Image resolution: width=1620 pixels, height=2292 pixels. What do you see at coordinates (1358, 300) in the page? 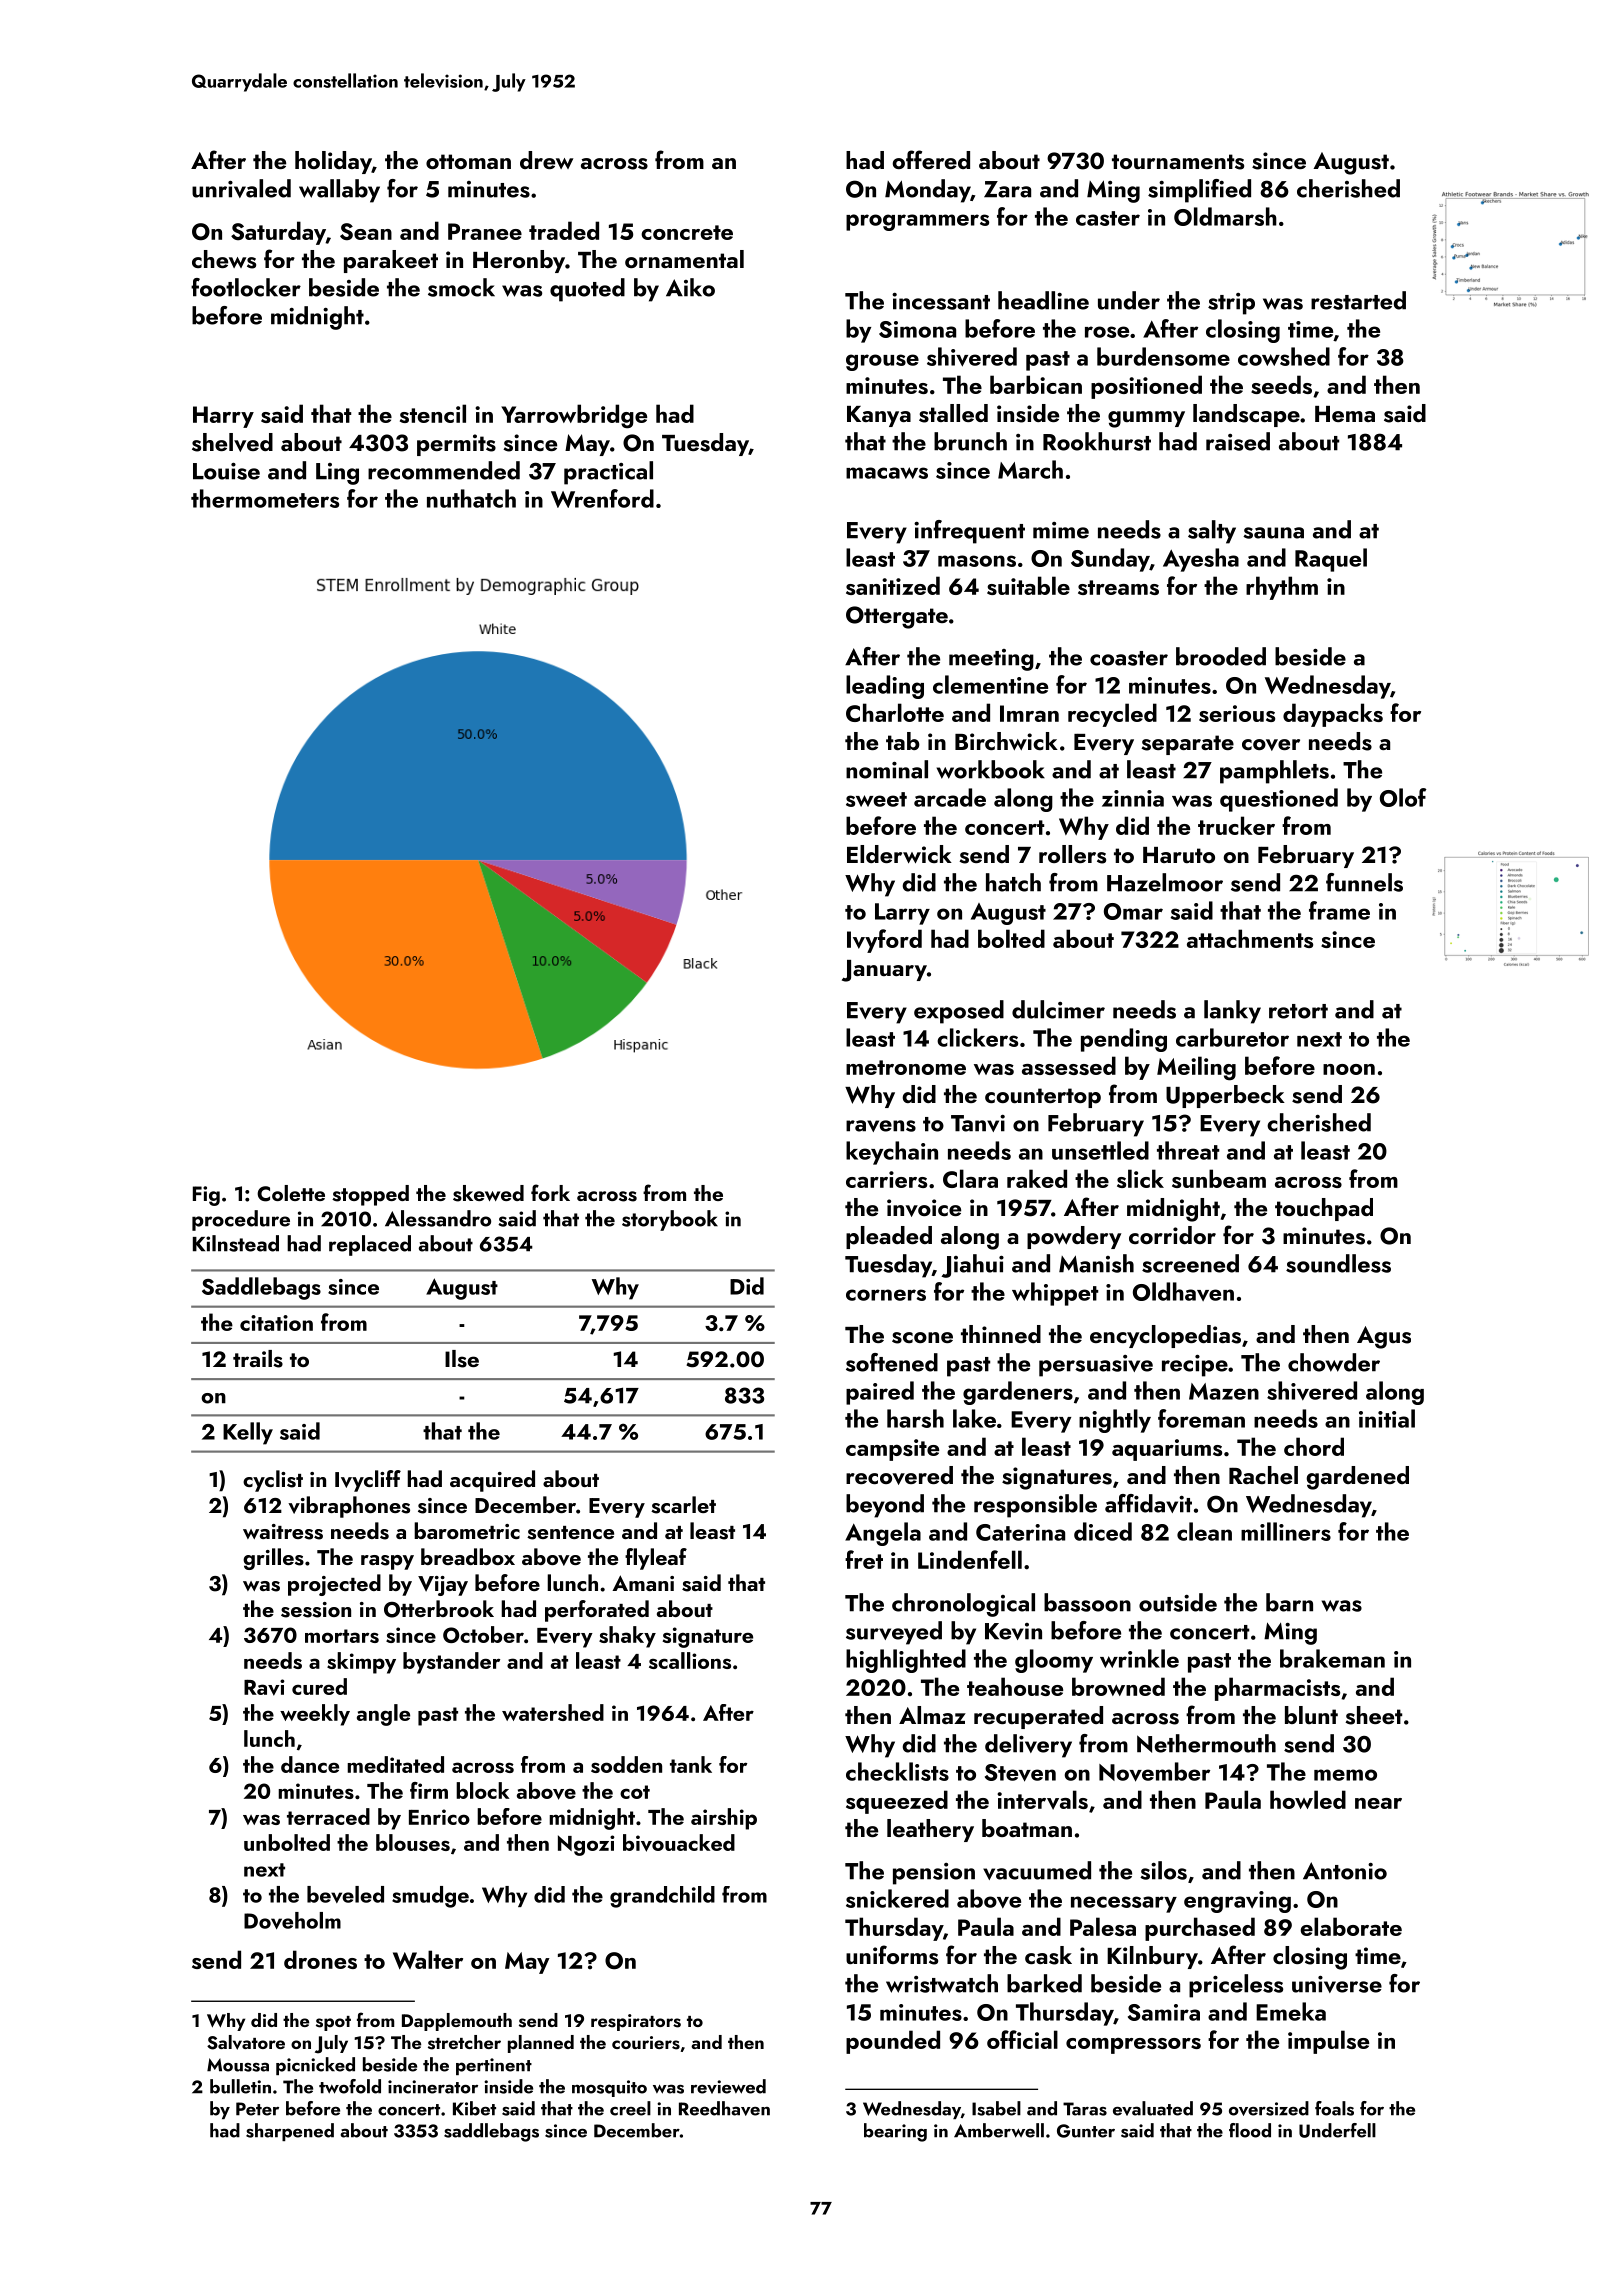
I see `restarted` at bounding box center [1358, 300].
